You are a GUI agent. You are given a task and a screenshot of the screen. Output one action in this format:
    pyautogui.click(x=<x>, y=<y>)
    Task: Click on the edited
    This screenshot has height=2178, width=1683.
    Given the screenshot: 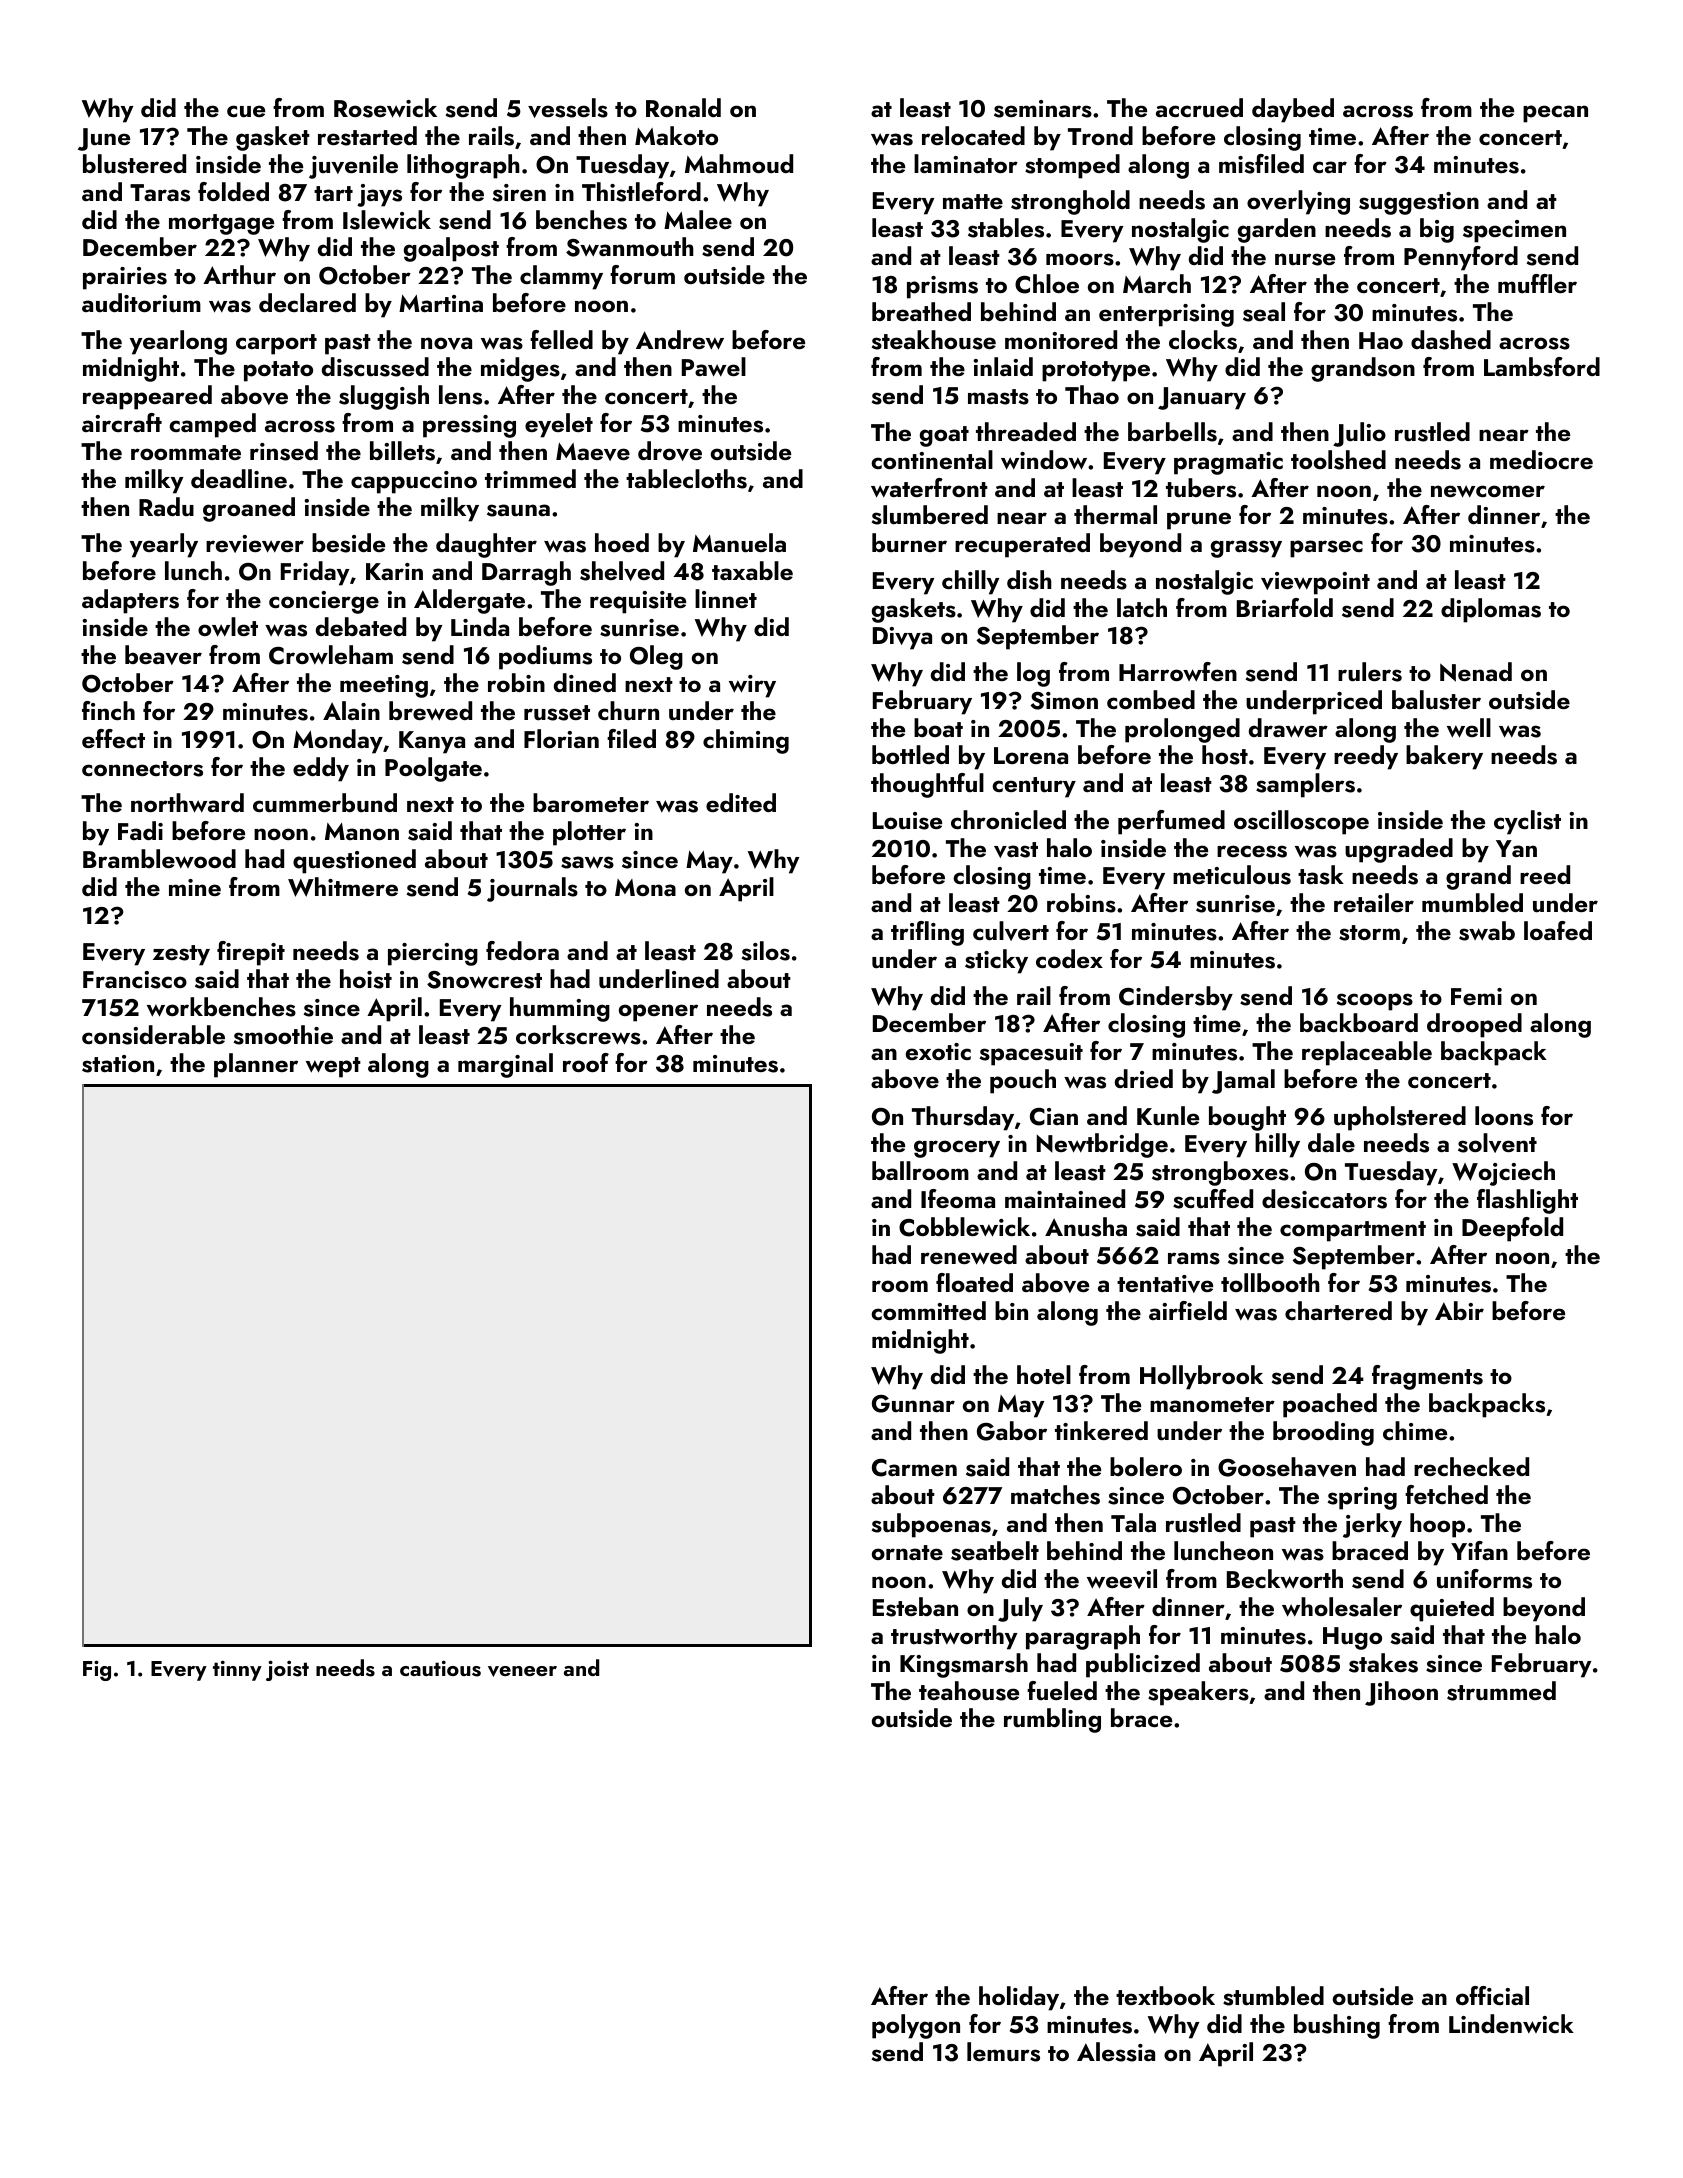 What is the action you would take?
    pyautogui.click(x=741, y=802)
